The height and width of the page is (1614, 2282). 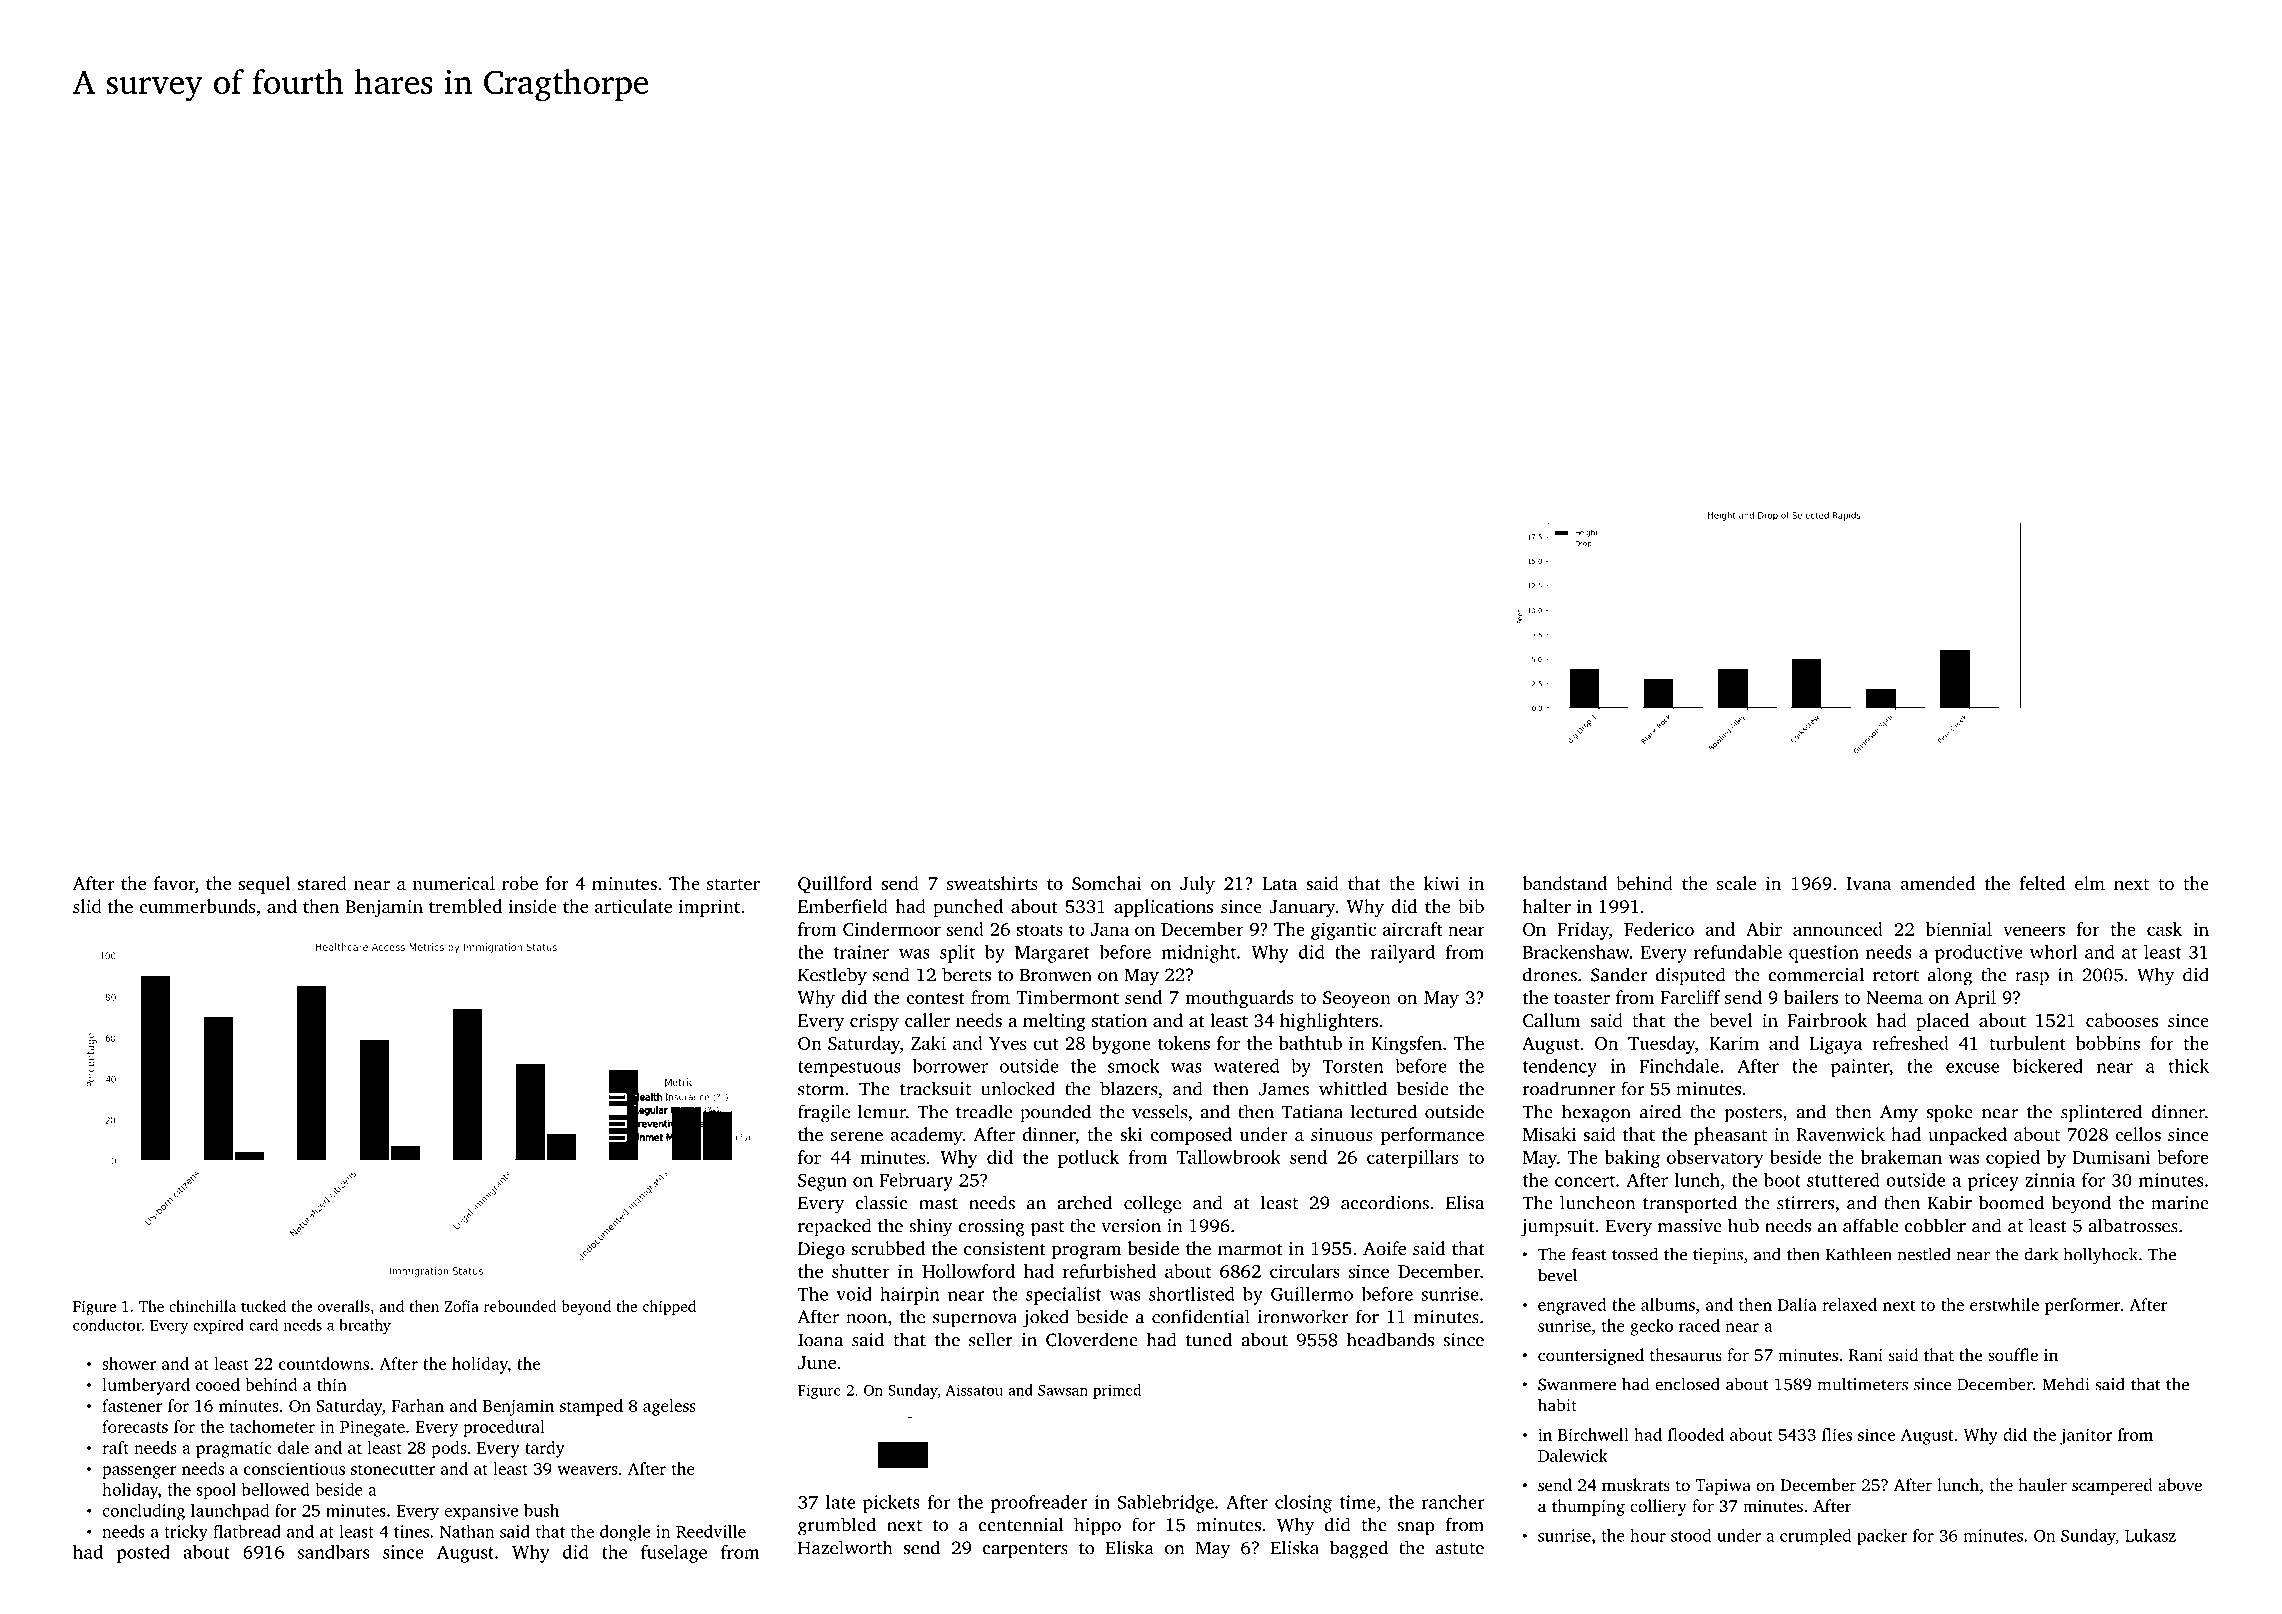 I want to click on pods, so click(x=449, y=1449).
